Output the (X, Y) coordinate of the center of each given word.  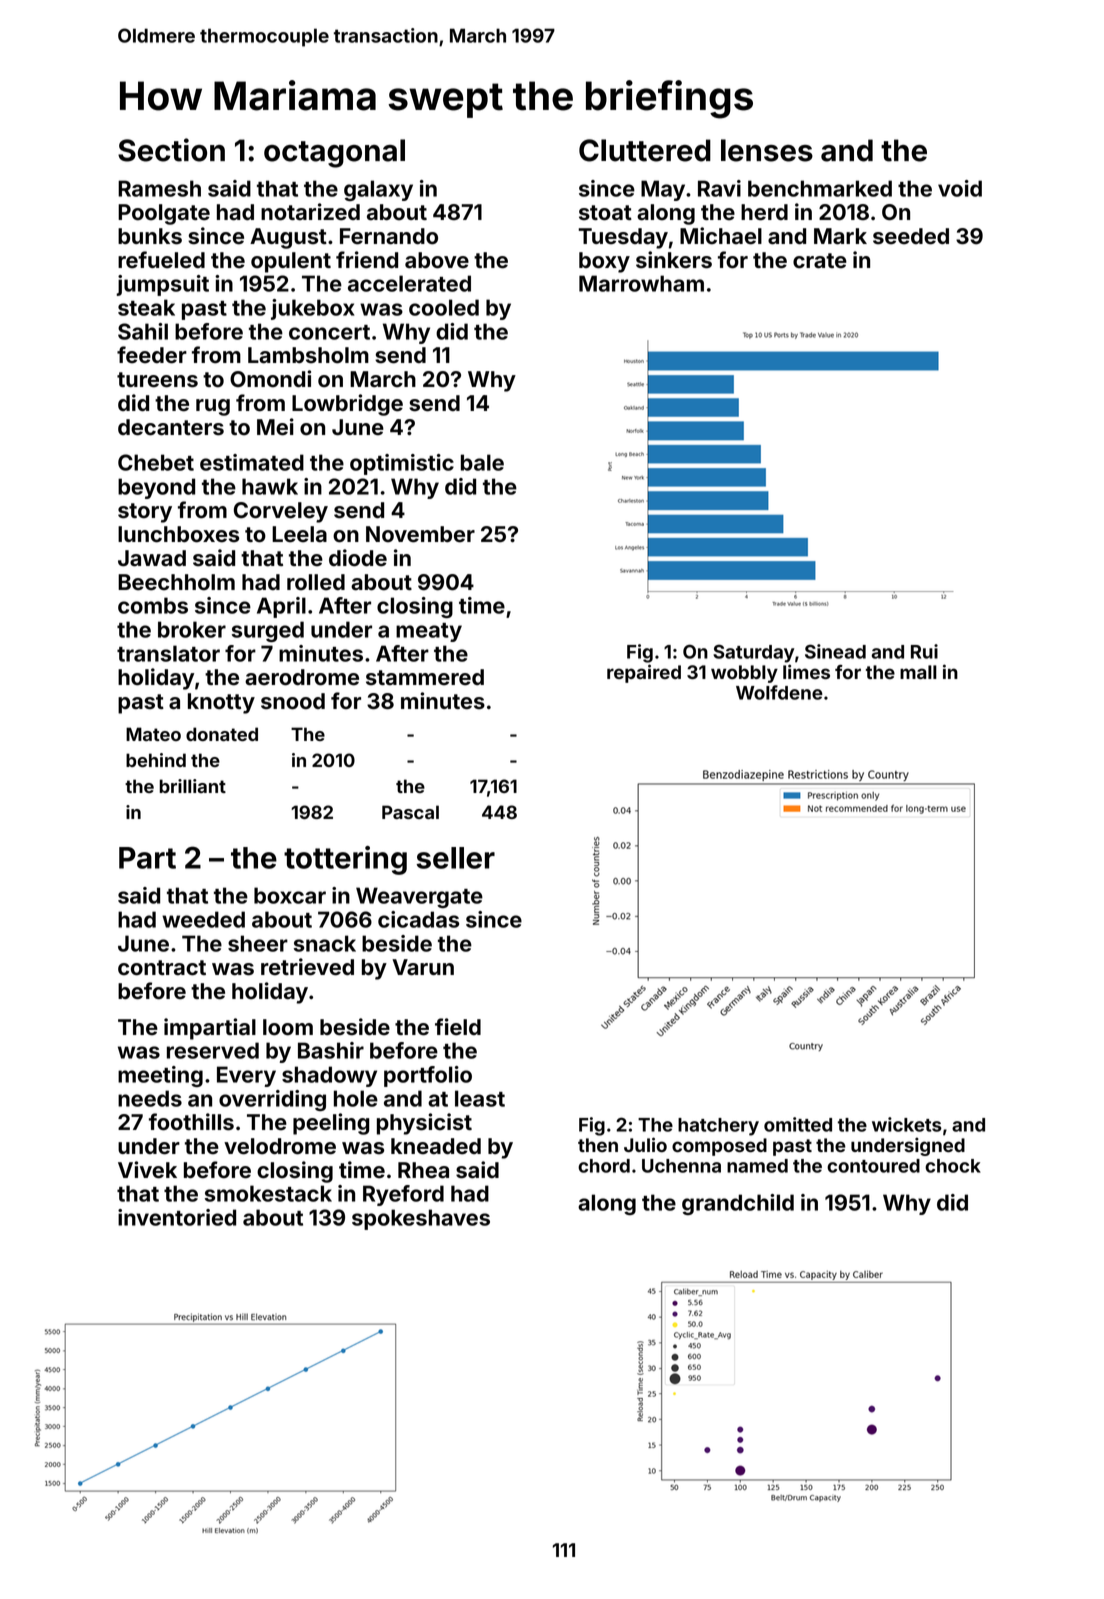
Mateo (153, 734)
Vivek (147, 1170)
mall (918, 672)
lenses (767, 150)
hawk (270, 486)
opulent (291, 262)
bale (482, 462)
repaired (644, 673)
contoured (873, 1166)
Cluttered (645, 150)
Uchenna (681, 1166)
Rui (924, 651)
